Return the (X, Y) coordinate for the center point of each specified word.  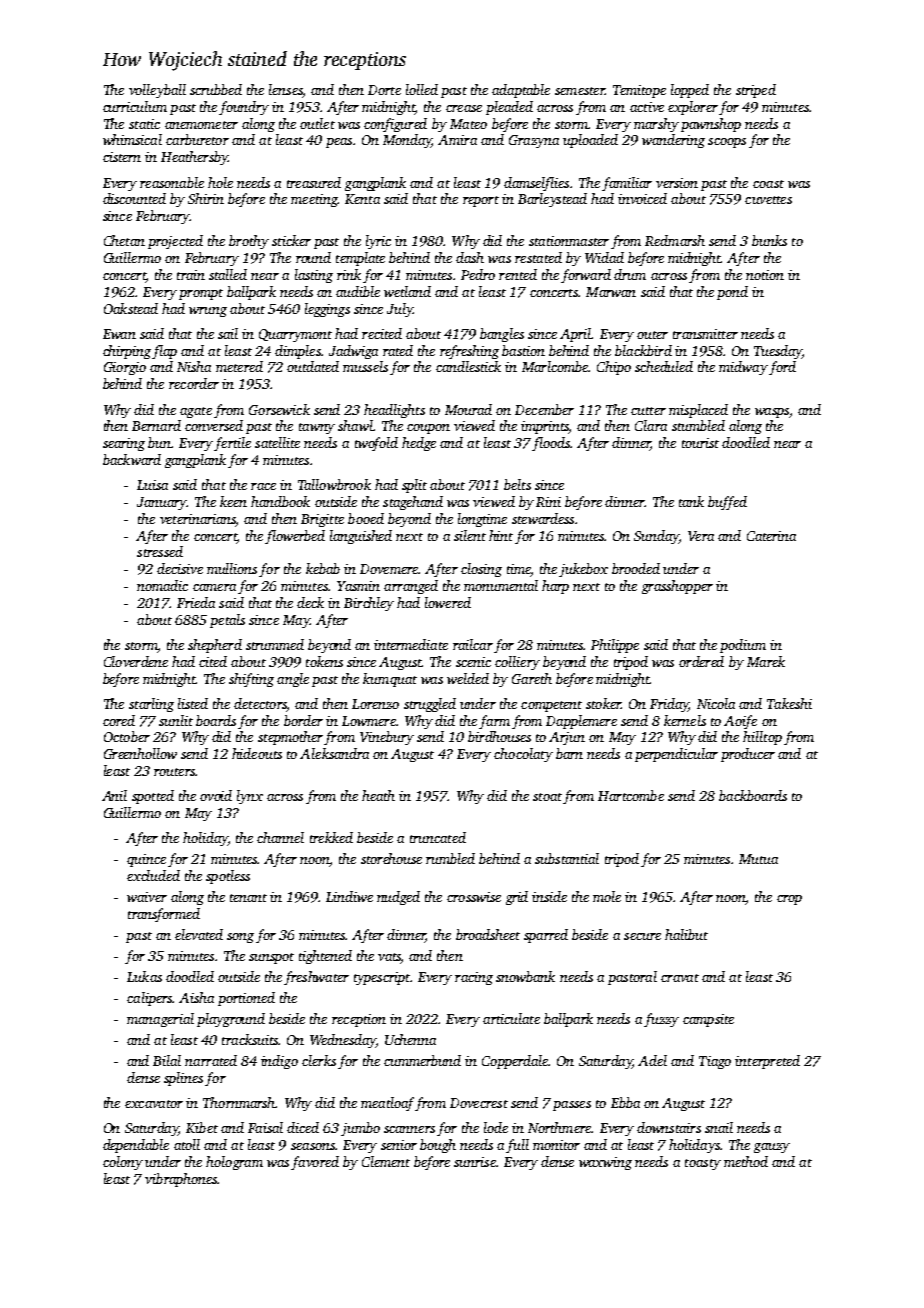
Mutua (758, 859)
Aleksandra (334, 753)
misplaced (698, 411)
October (127, 736)
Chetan (124, 240)
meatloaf (387, 1104)
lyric (378, 242)
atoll (187, 1144)
